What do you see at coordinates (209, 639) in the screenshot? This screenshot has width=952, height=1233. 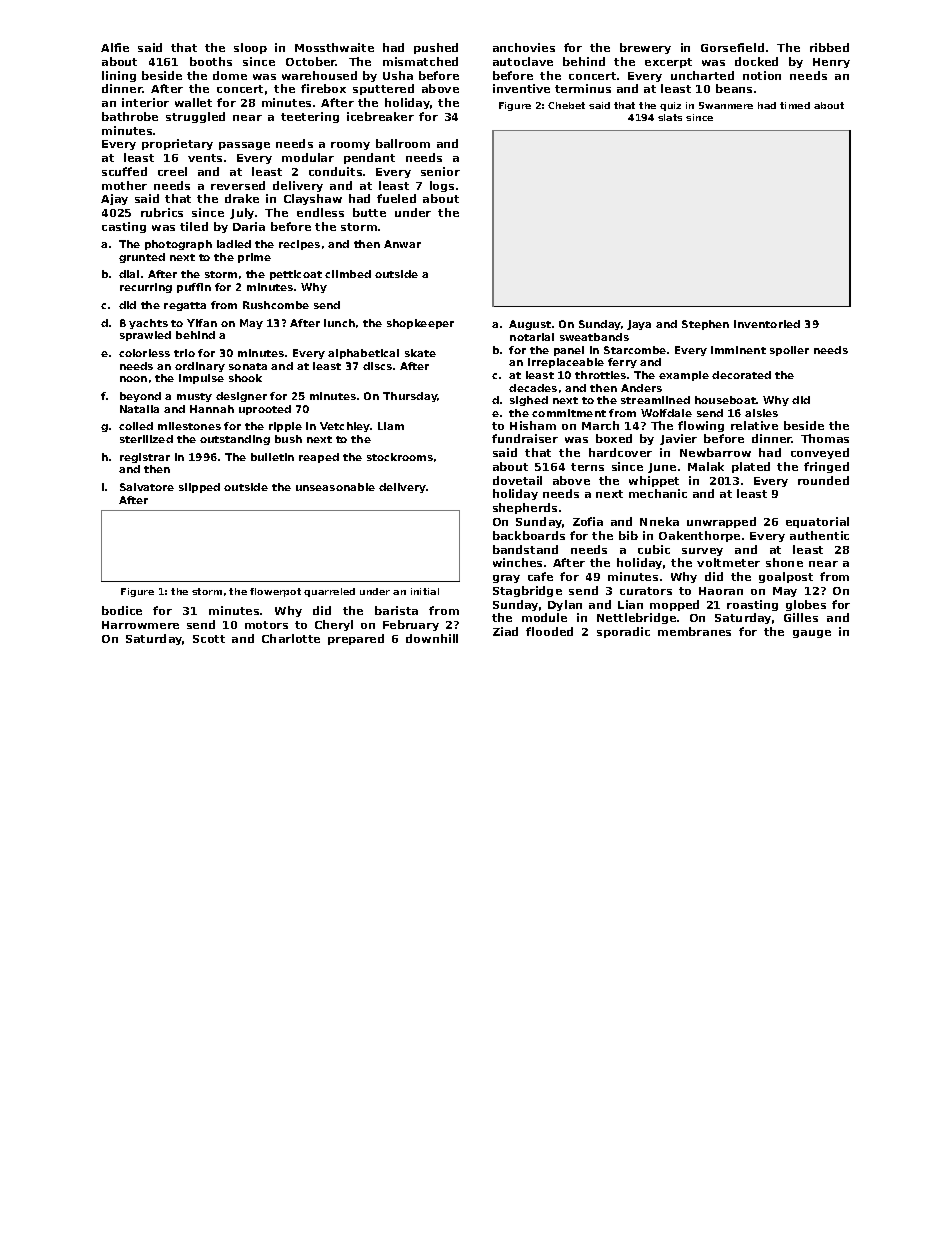 I see `Scott` at bounding box center [209, 639].
